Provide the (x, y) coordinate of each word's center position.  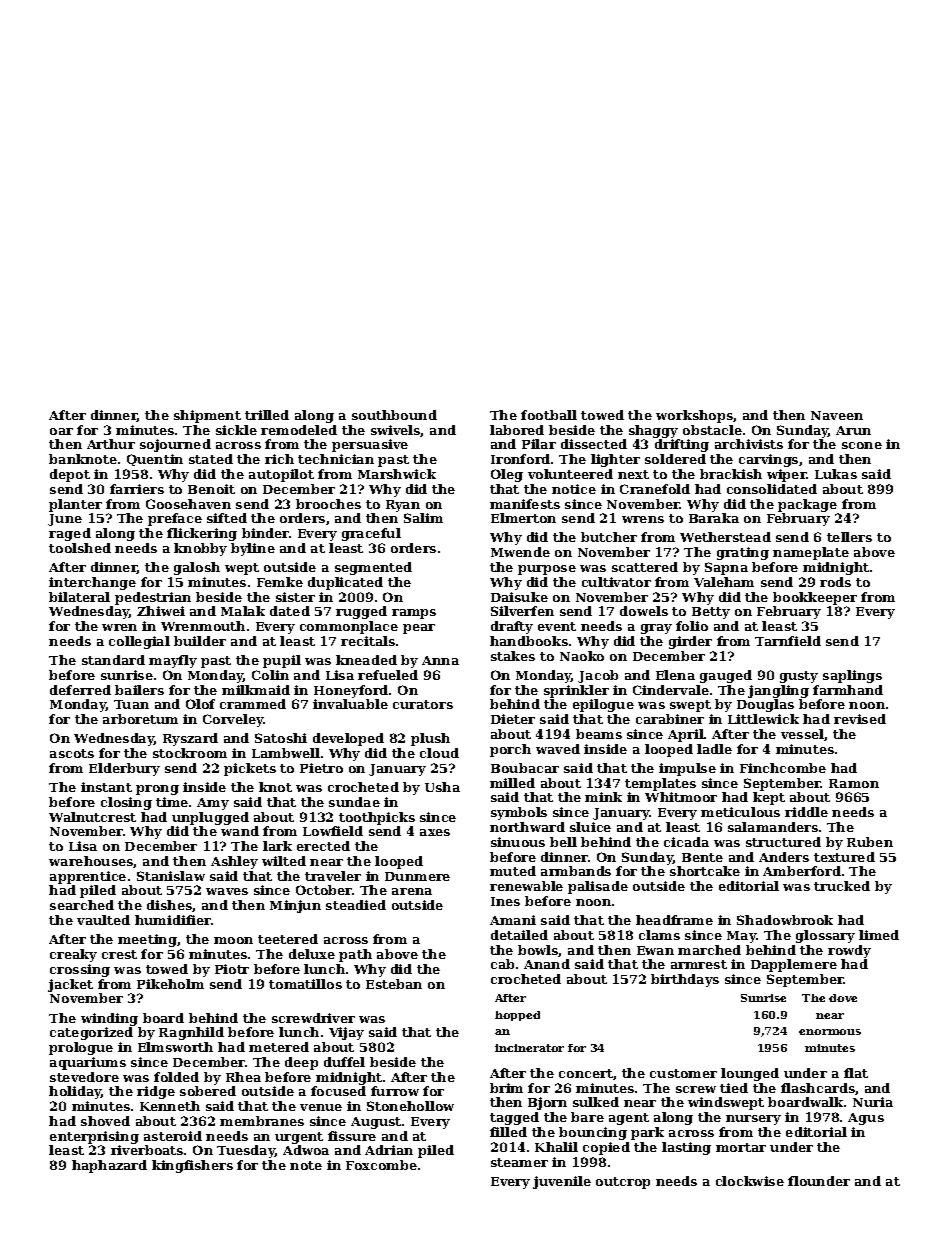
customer (683, 1073)
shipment (207, 416)
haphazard (109, 1166)
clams (659, 935)
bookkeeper (815, 598)
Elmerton (523, 518)
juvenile (562, 1182)
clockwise (750, 1181)
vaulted (103, 920)
